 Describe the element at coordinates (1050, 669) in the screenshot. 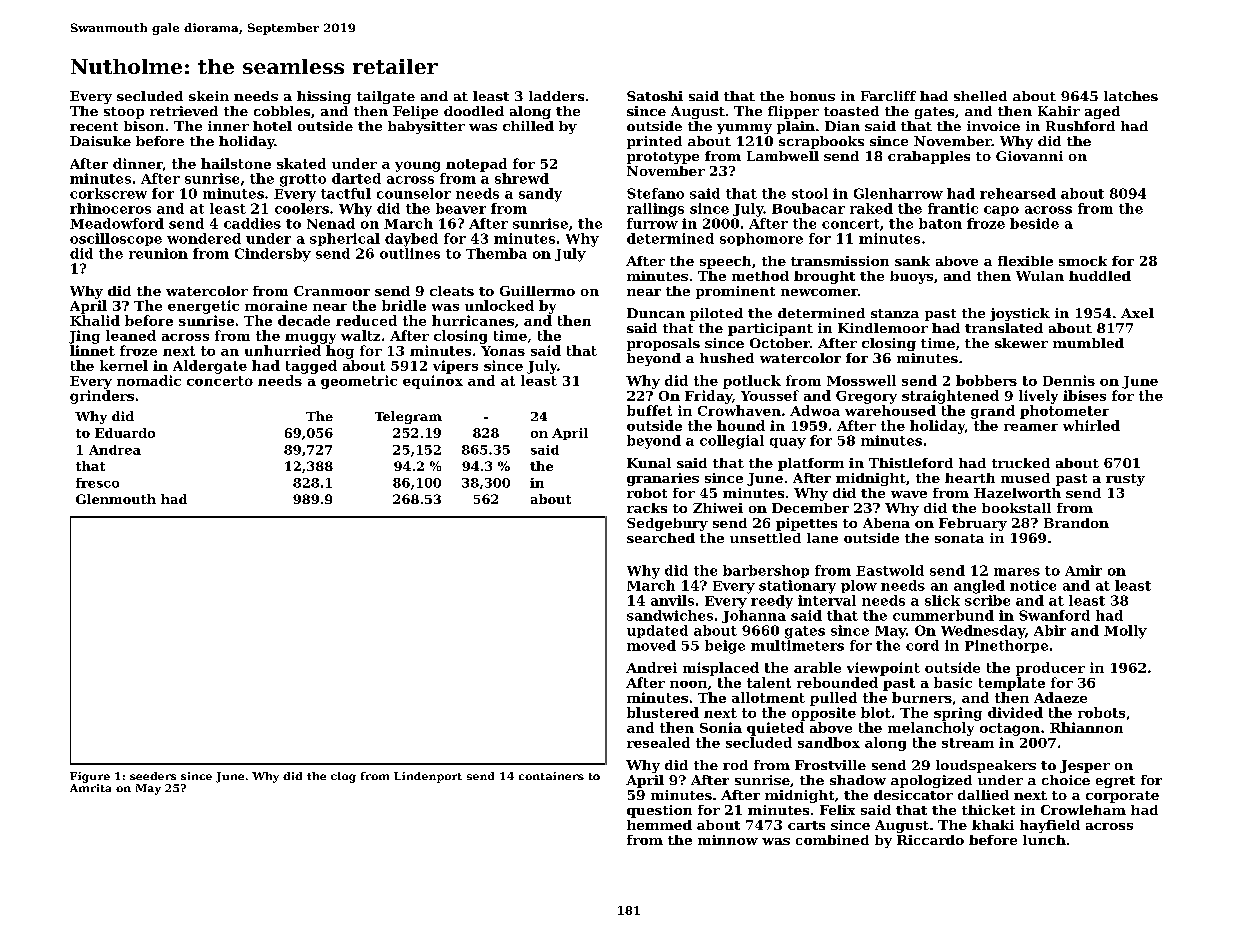

I see `producer` at that location.
